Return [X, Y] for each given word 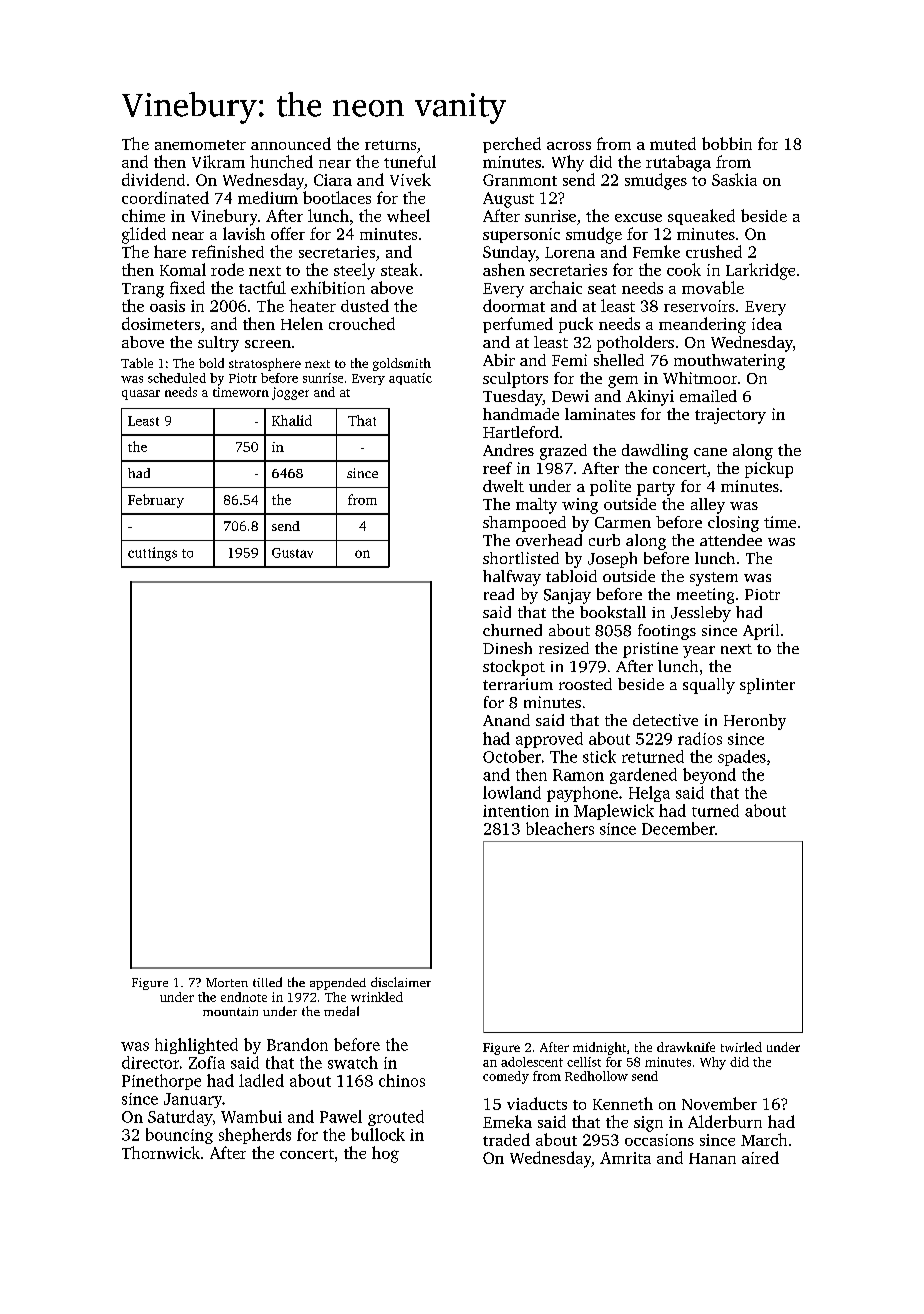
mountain [230, 1011]
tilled [267, 982]
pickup [769, 470]
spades [742, 758]
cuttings [152, 554]
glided [144, 235]
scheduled [177, 378]
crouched [362, 323]
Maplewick [614, 812]
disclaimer [401, 982]
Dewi [570, 396]
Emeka [507, 1121]
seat [602, 289]
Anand [506, 720]
